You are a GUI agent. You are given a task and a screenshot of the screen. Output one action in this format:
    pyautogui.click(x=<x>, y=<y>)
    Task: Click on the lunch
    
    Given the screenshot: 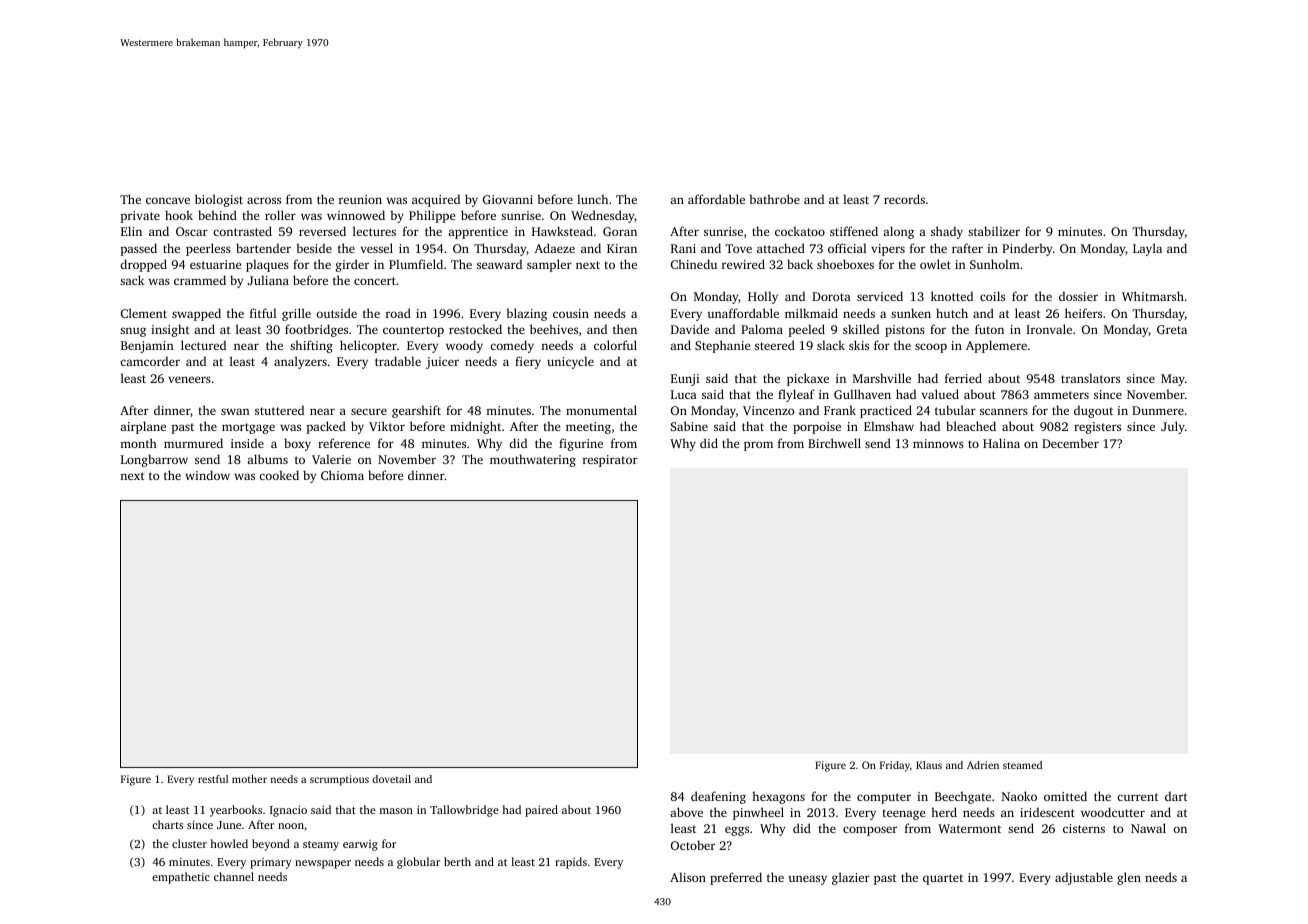 What is the action you would take?
    pyautogui.click(x=592, y=199)
